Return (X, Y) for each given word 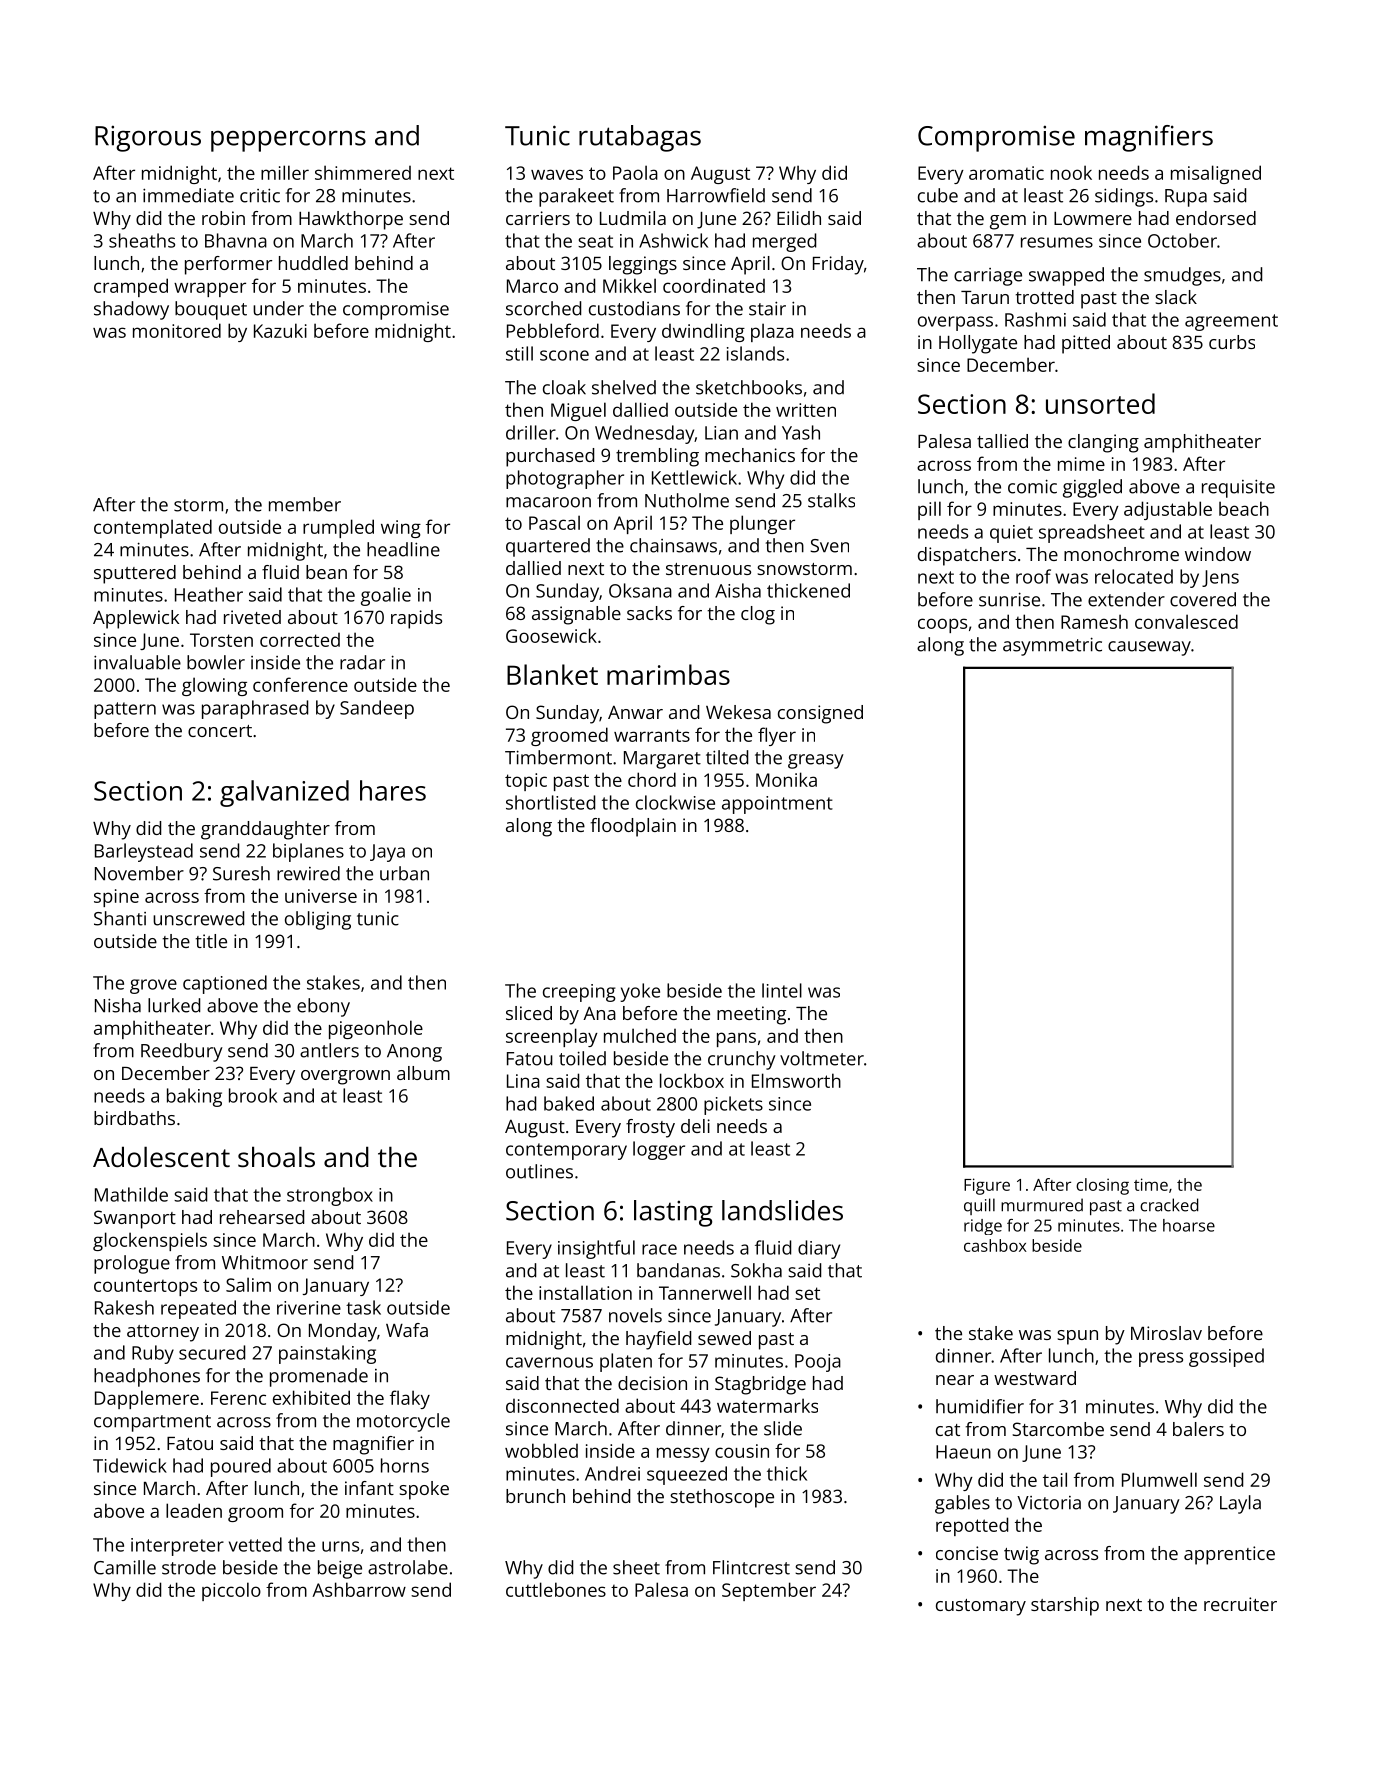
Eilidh (799, 218)
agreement (1231, 322)
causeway (1149, 648)
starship (1065, 1606)
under (278, 308)
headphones (147, 1377)
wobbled (541, 1450)
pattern (125, 710)
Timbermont (558, 757)
